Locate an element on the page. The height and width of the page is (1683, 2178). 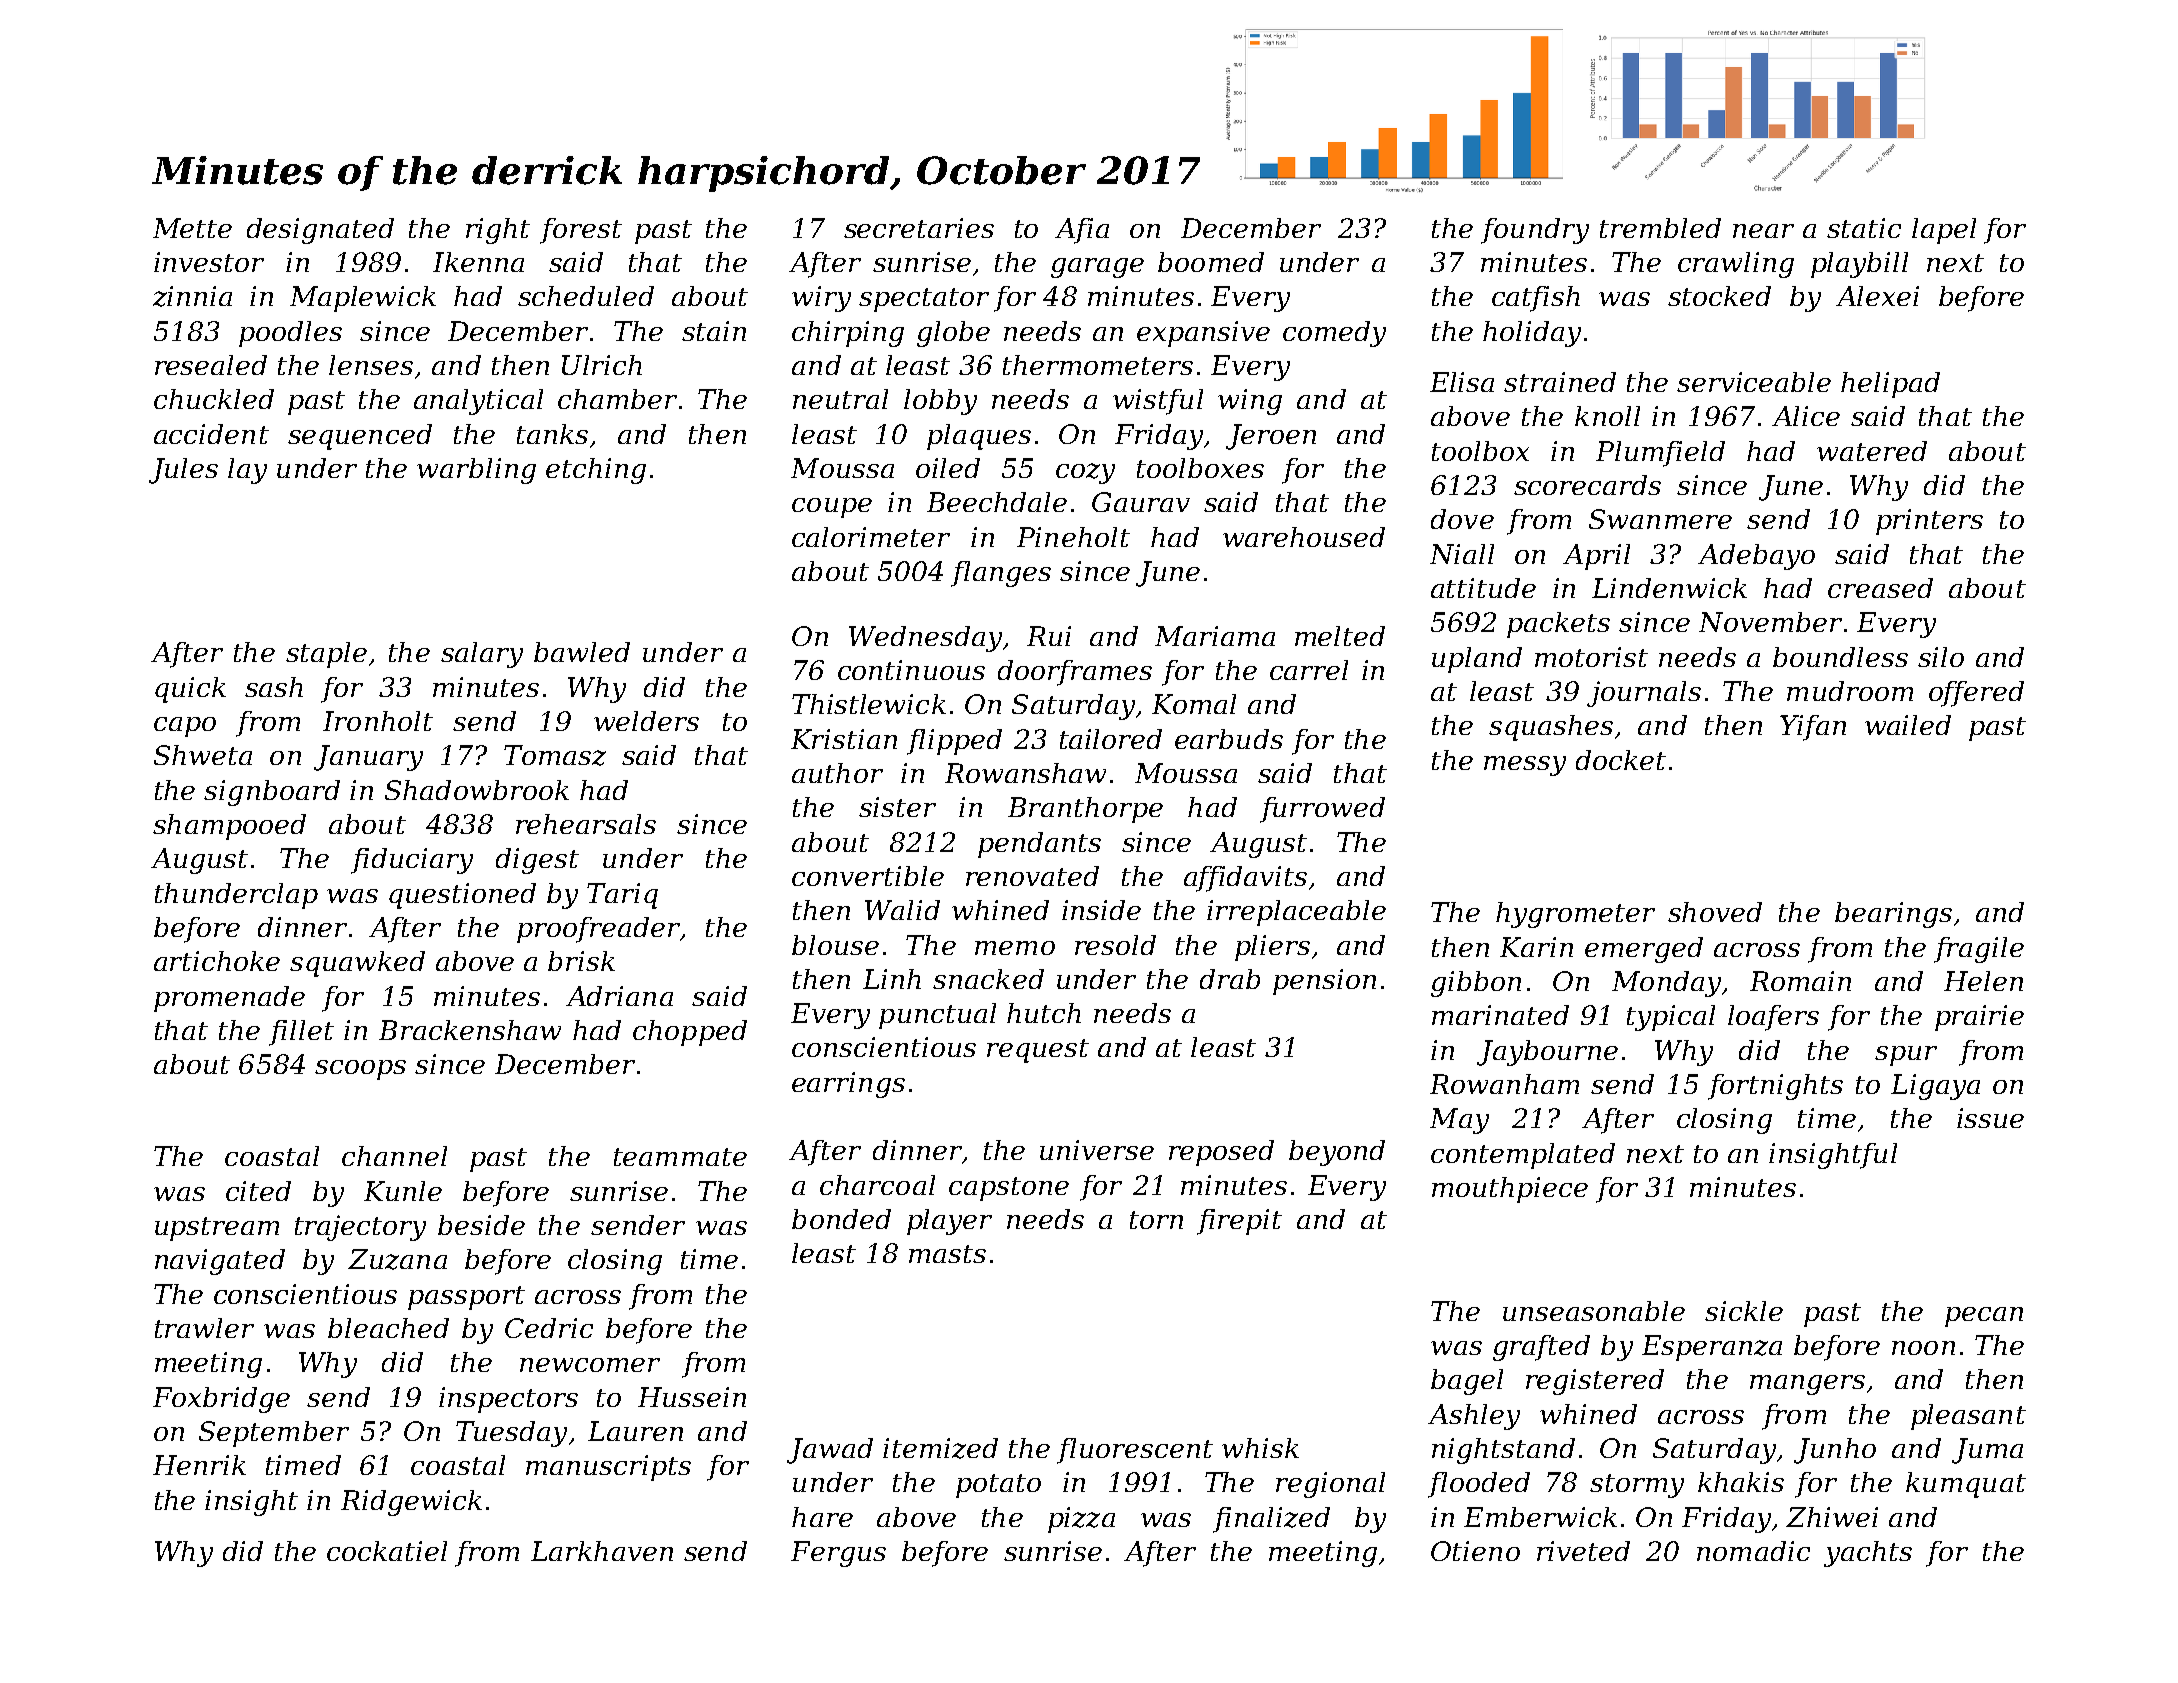
Swanmere is located at coordinates (1660, 519).
